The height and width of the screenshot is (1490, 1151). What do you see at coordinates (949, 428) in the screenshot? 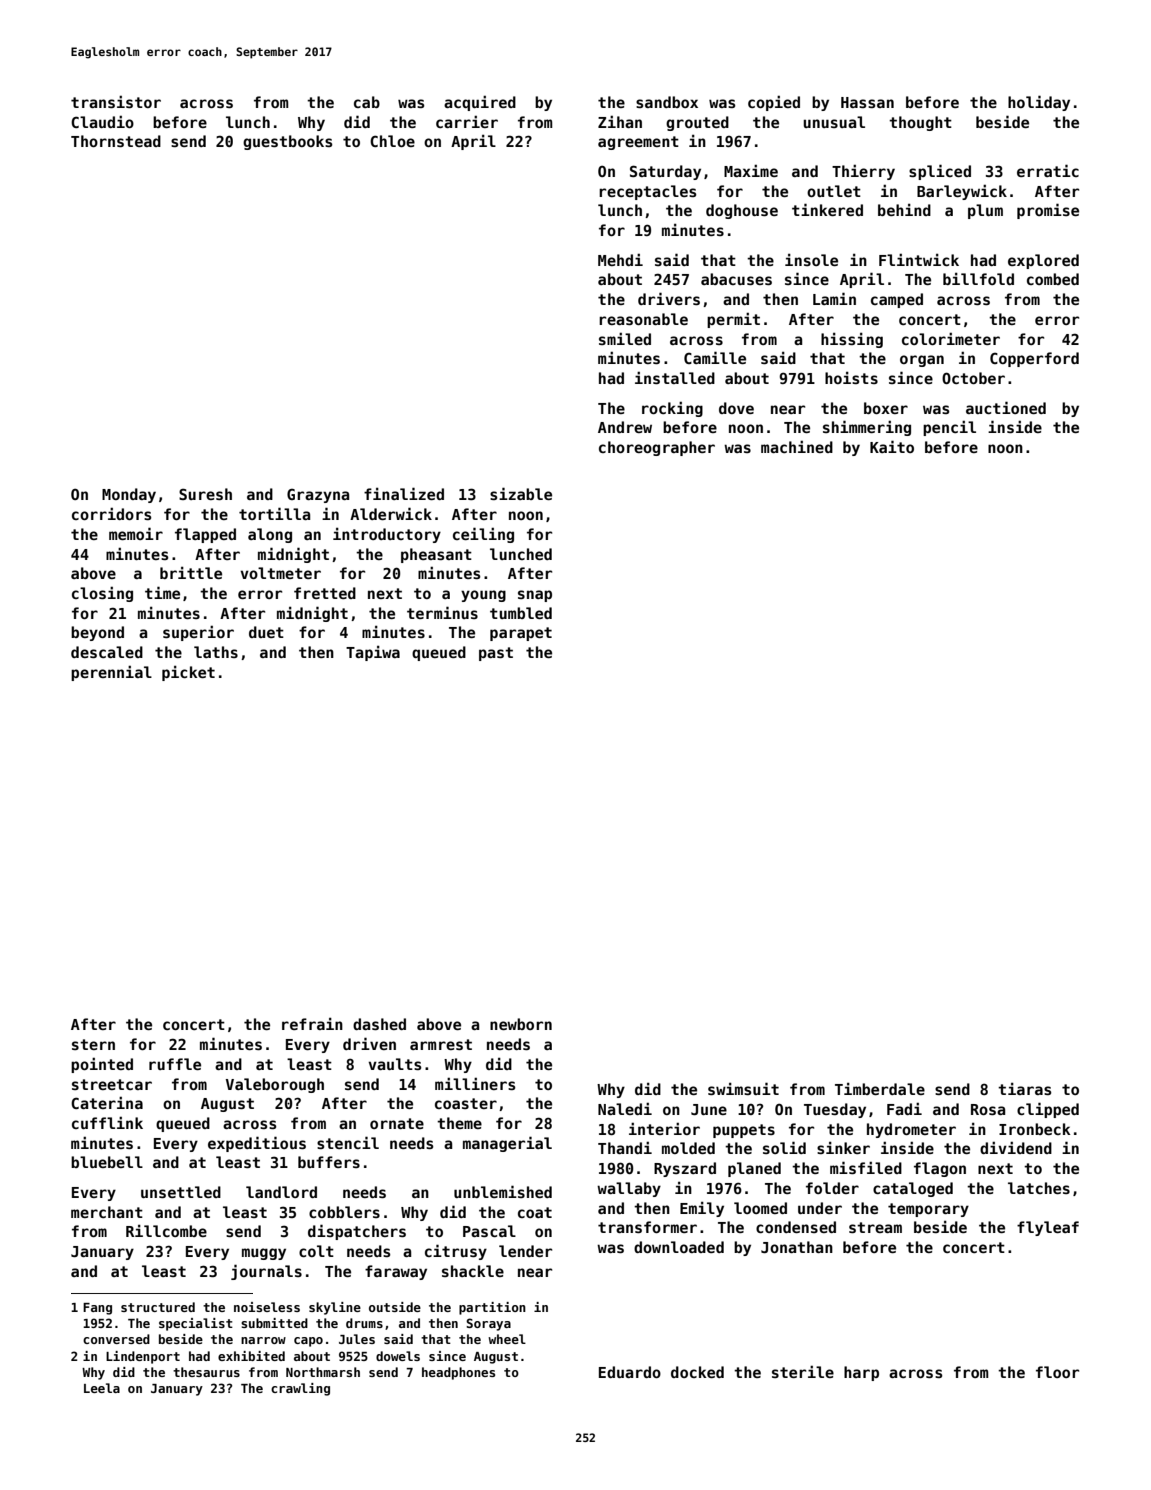
I see `pencil` at bounding box center [949, 428].
